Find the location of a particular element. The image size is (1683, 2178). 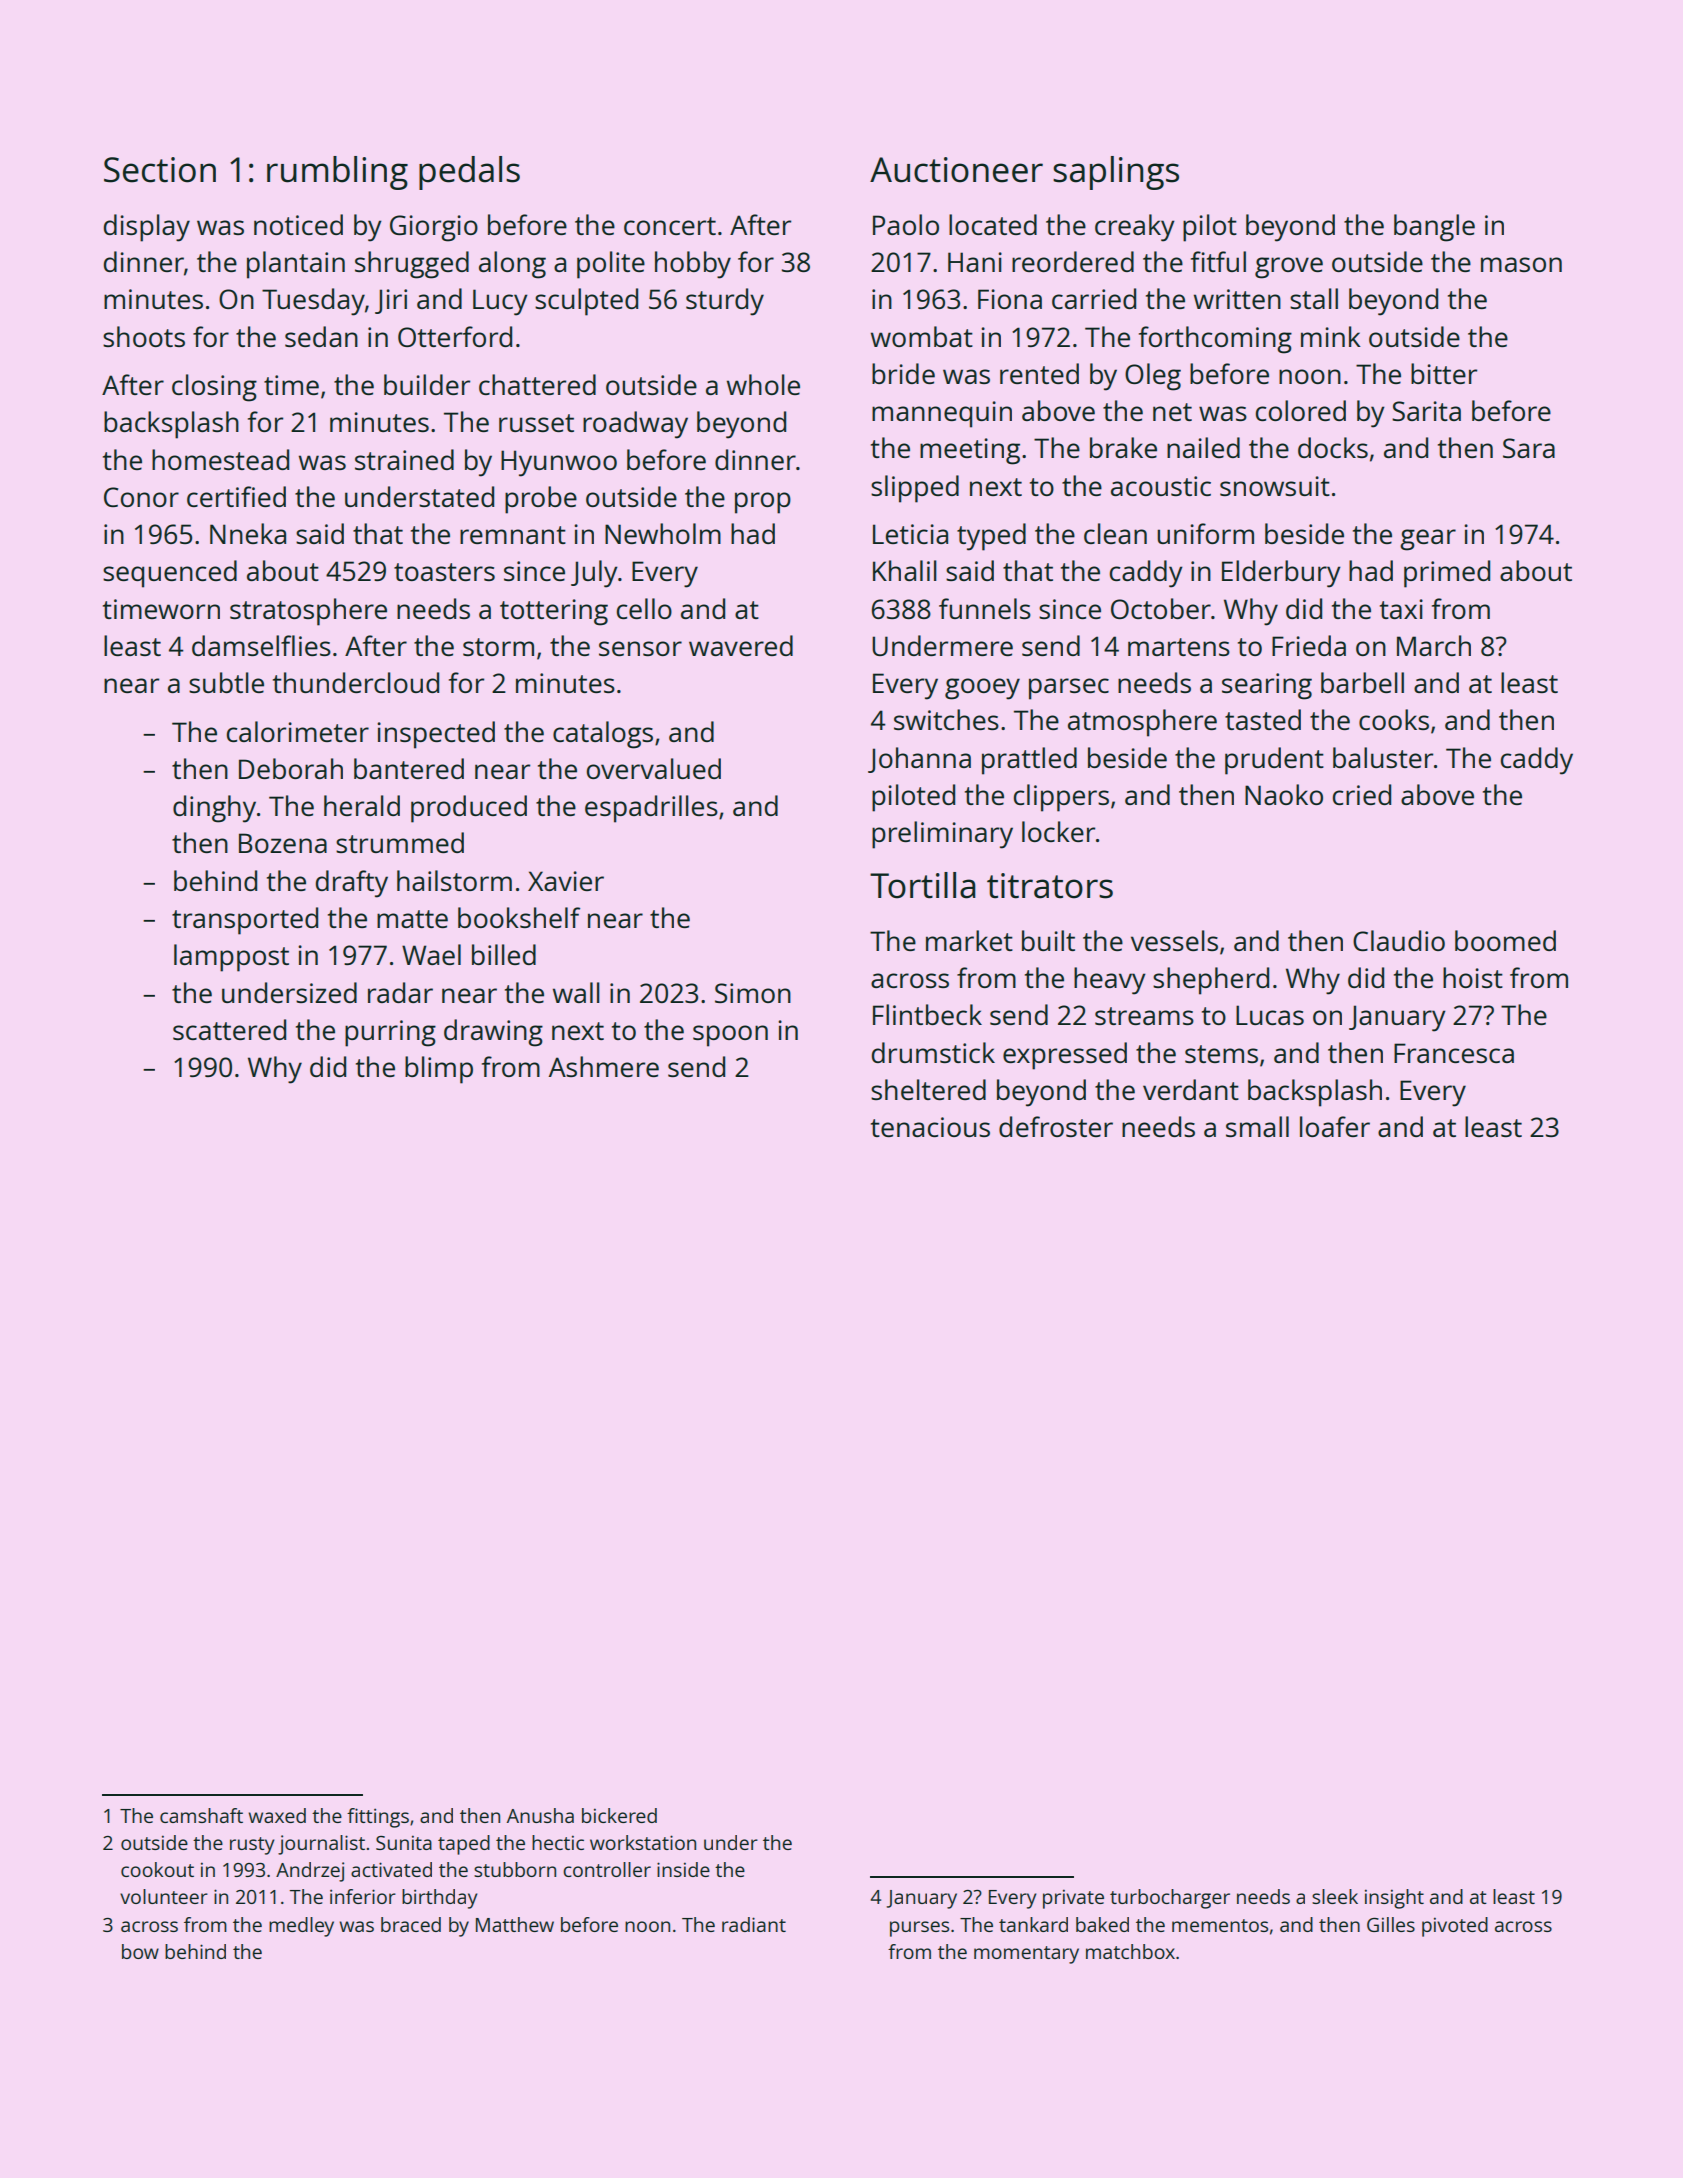

camshaft is located at coordinates (201, 1815).
